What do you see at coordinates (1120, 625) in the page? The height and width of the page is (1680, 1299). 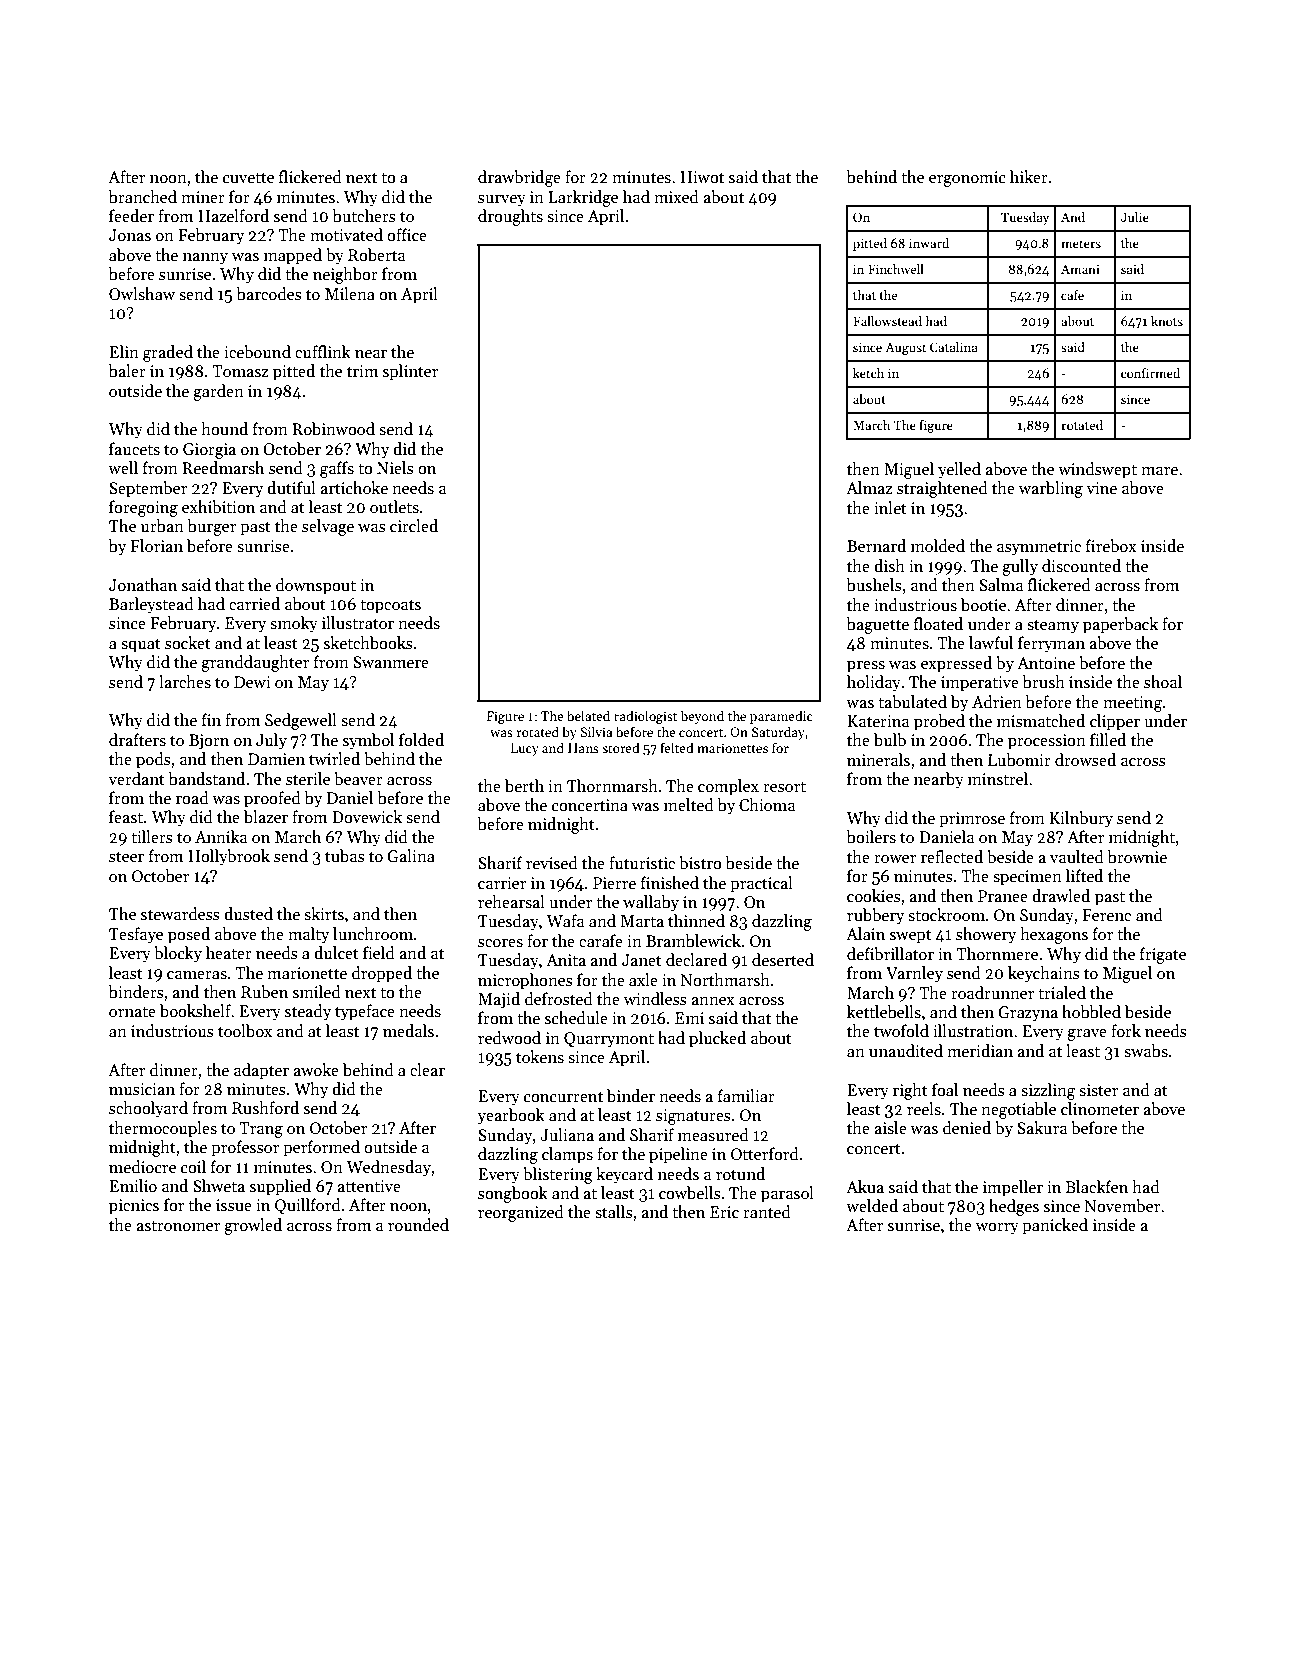 I see `paperback` at bounding box center [1120, 625].
